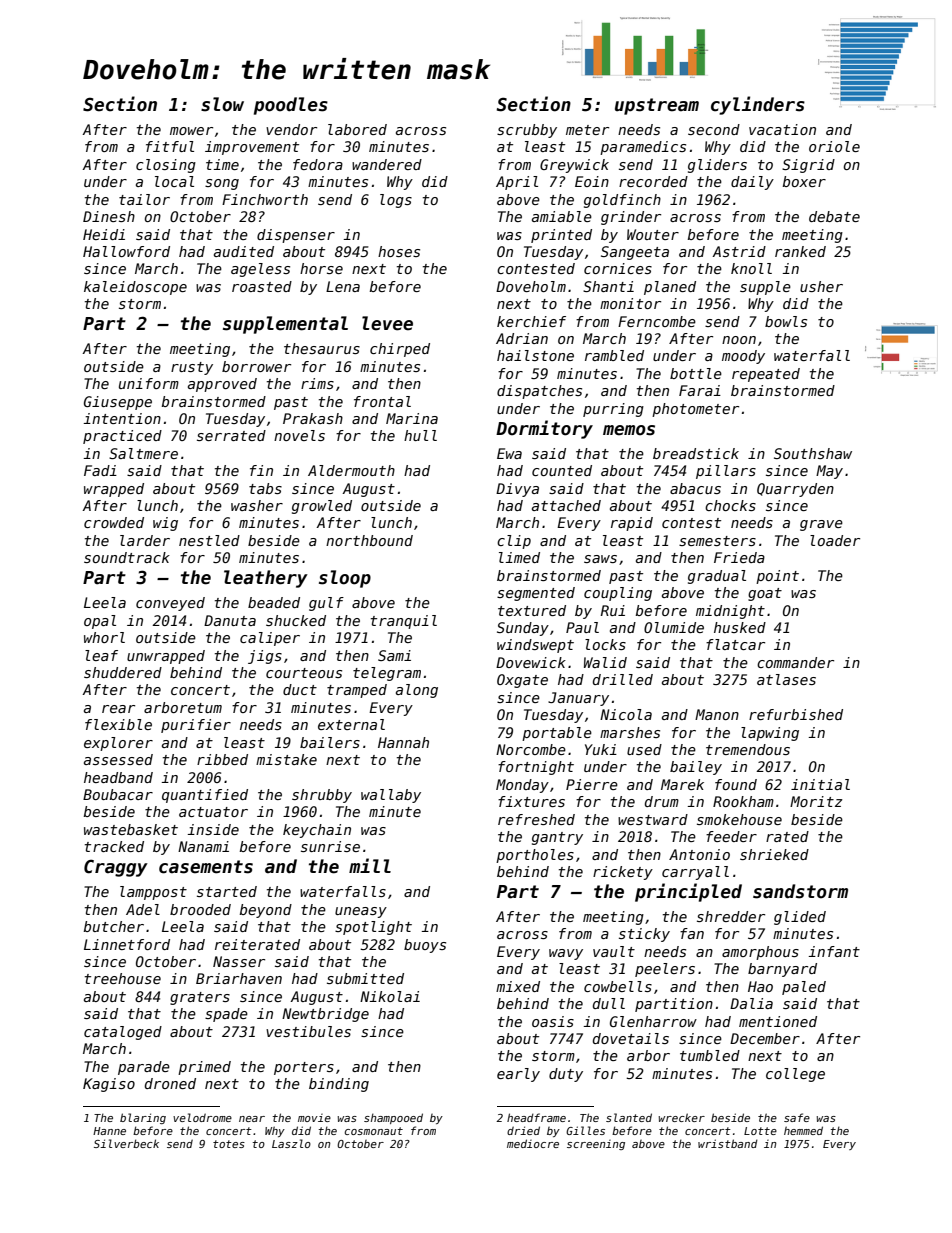 This page has height=1233, width=952. I want to click on principled, so click(688, 892).
